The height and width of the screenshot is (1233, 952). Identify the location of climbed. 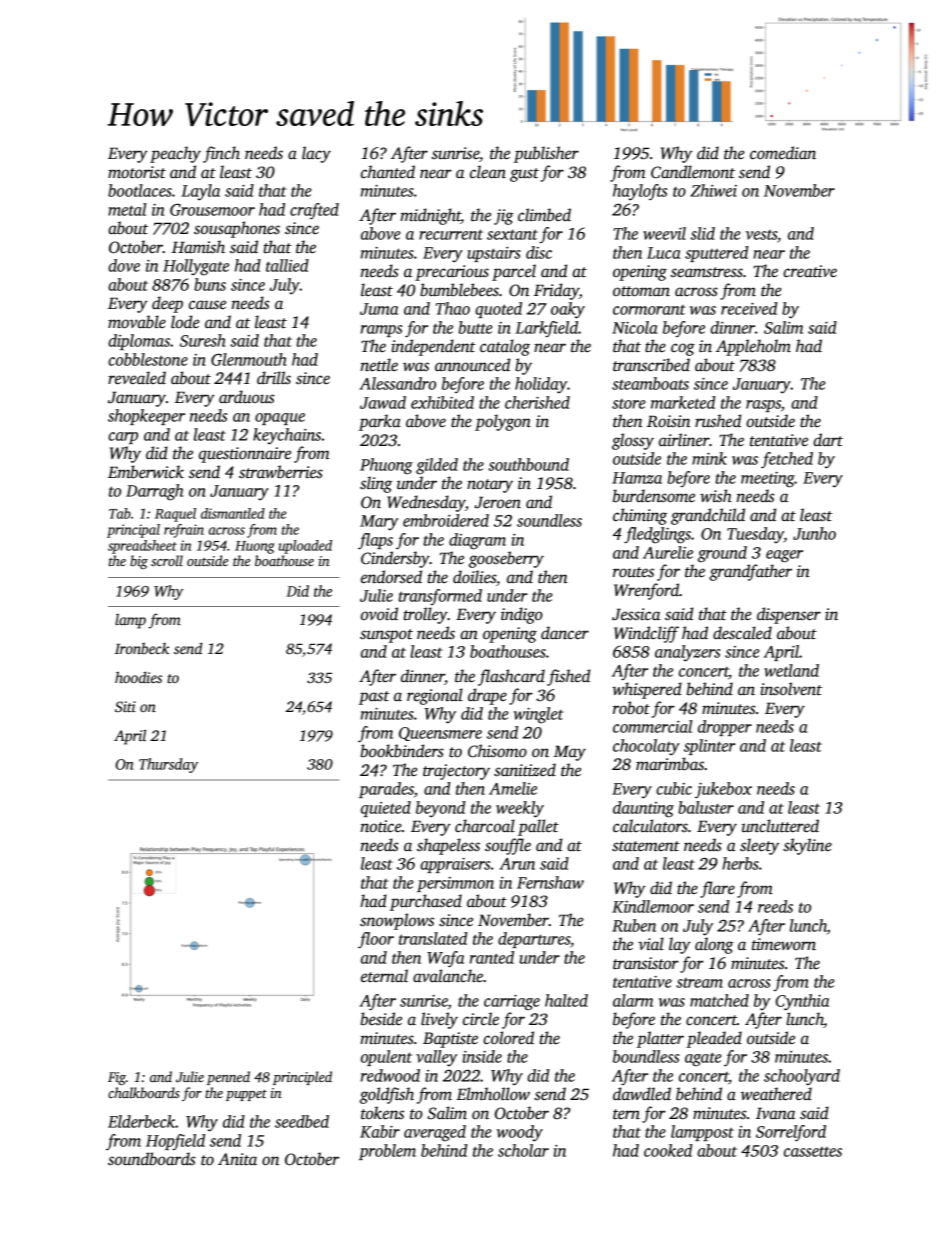
(544, 215).
